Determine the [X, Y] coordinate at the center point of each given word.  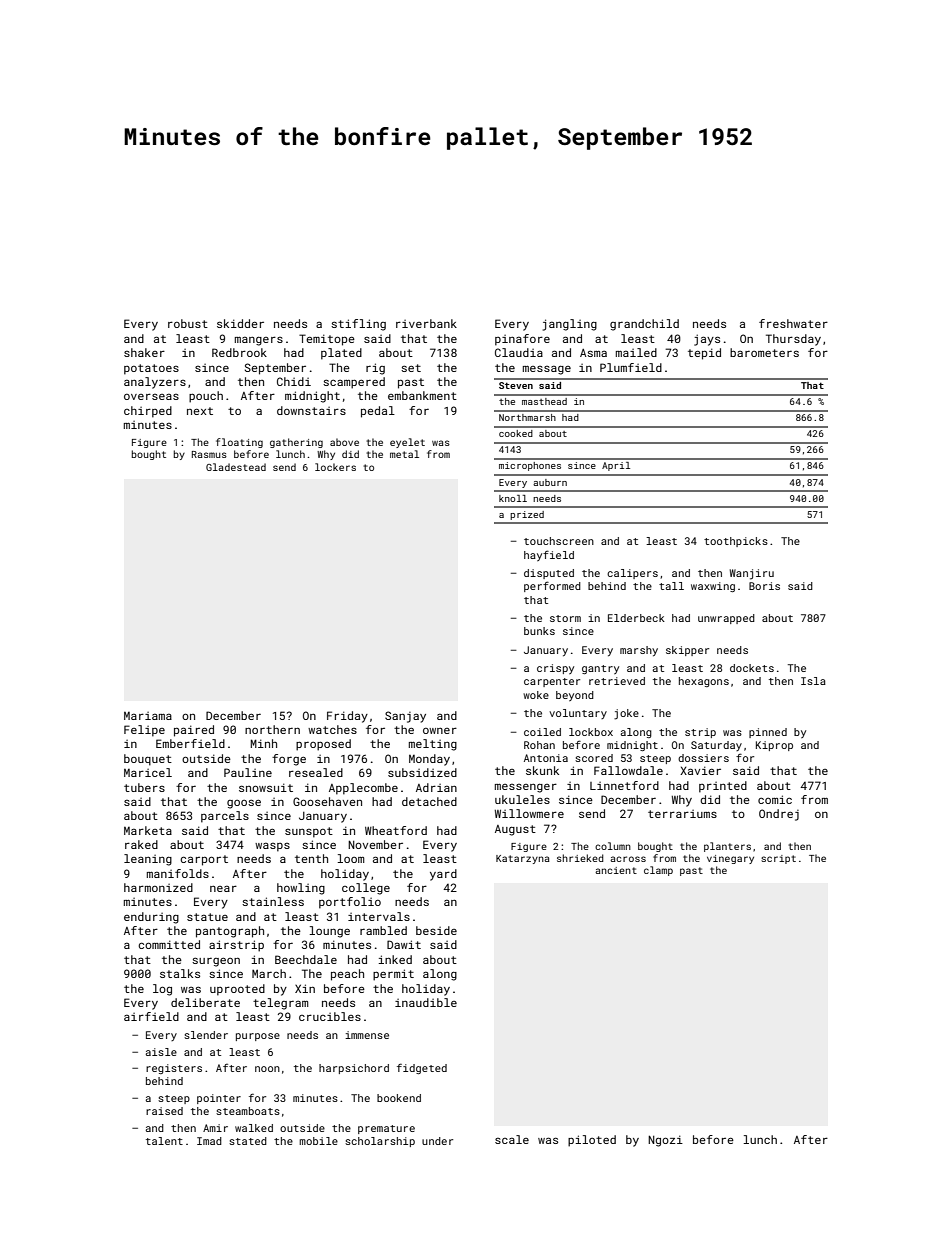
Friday [347, 717]
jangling [570, 325]
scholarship [380, 1142]
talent [164, 1141]
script [778, 859]
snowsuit [266, 787]
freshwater [793, 323]
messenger [526, 788]
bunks [539, 631]
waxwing [713, 587]
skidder [240, 323]
